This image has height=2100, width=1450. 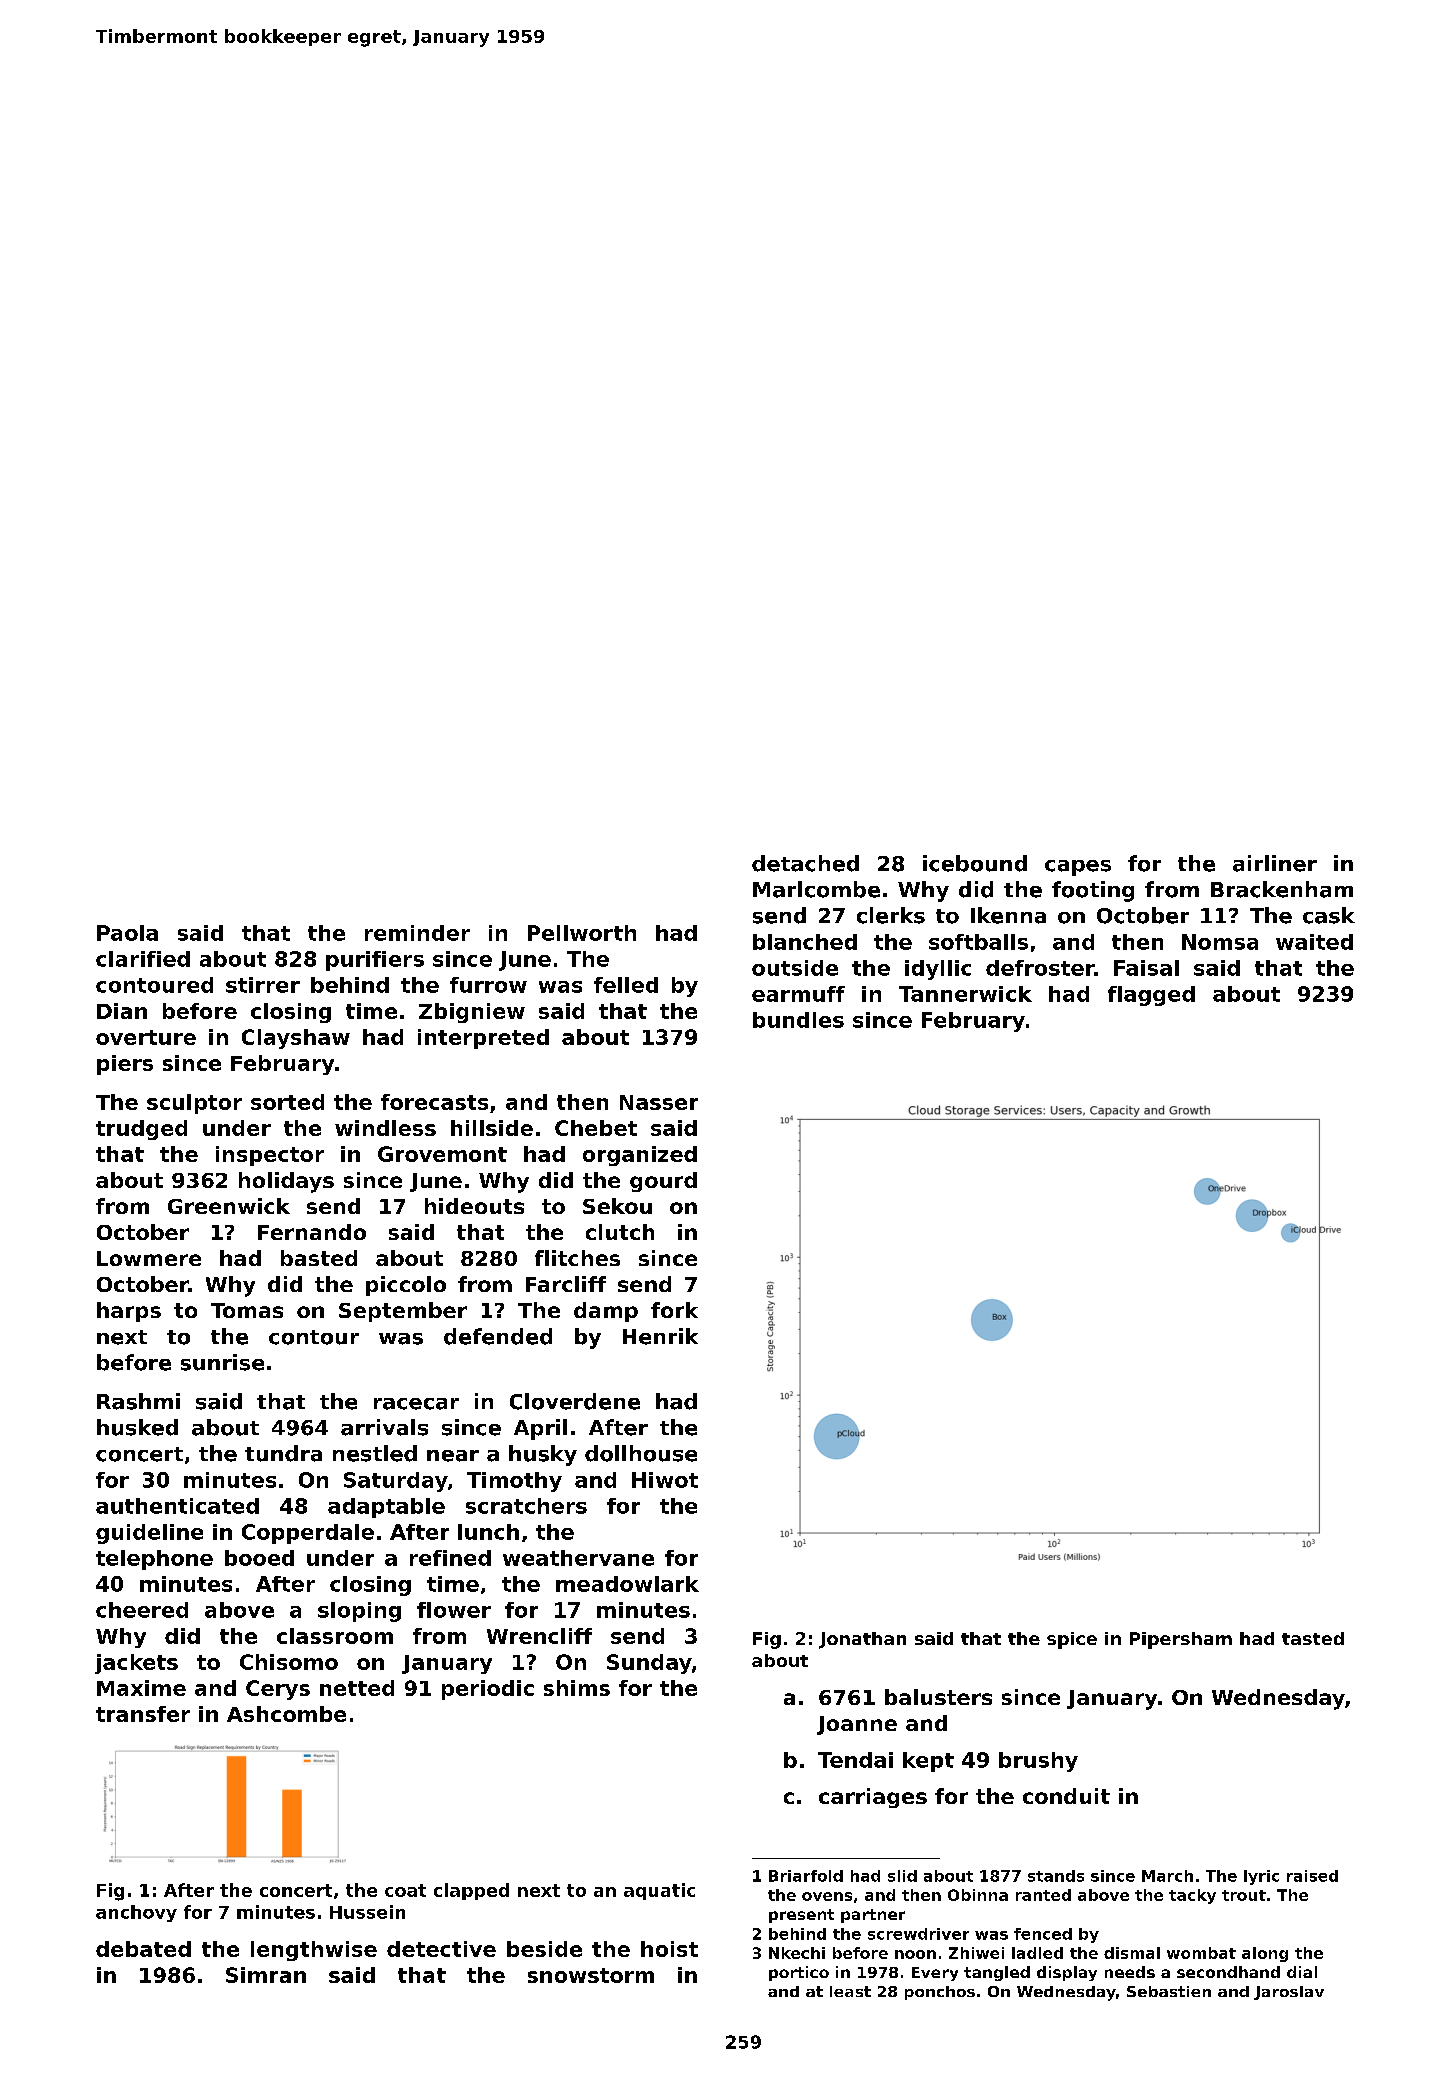 I want to click on Paola, so click(x=127, y=933).
